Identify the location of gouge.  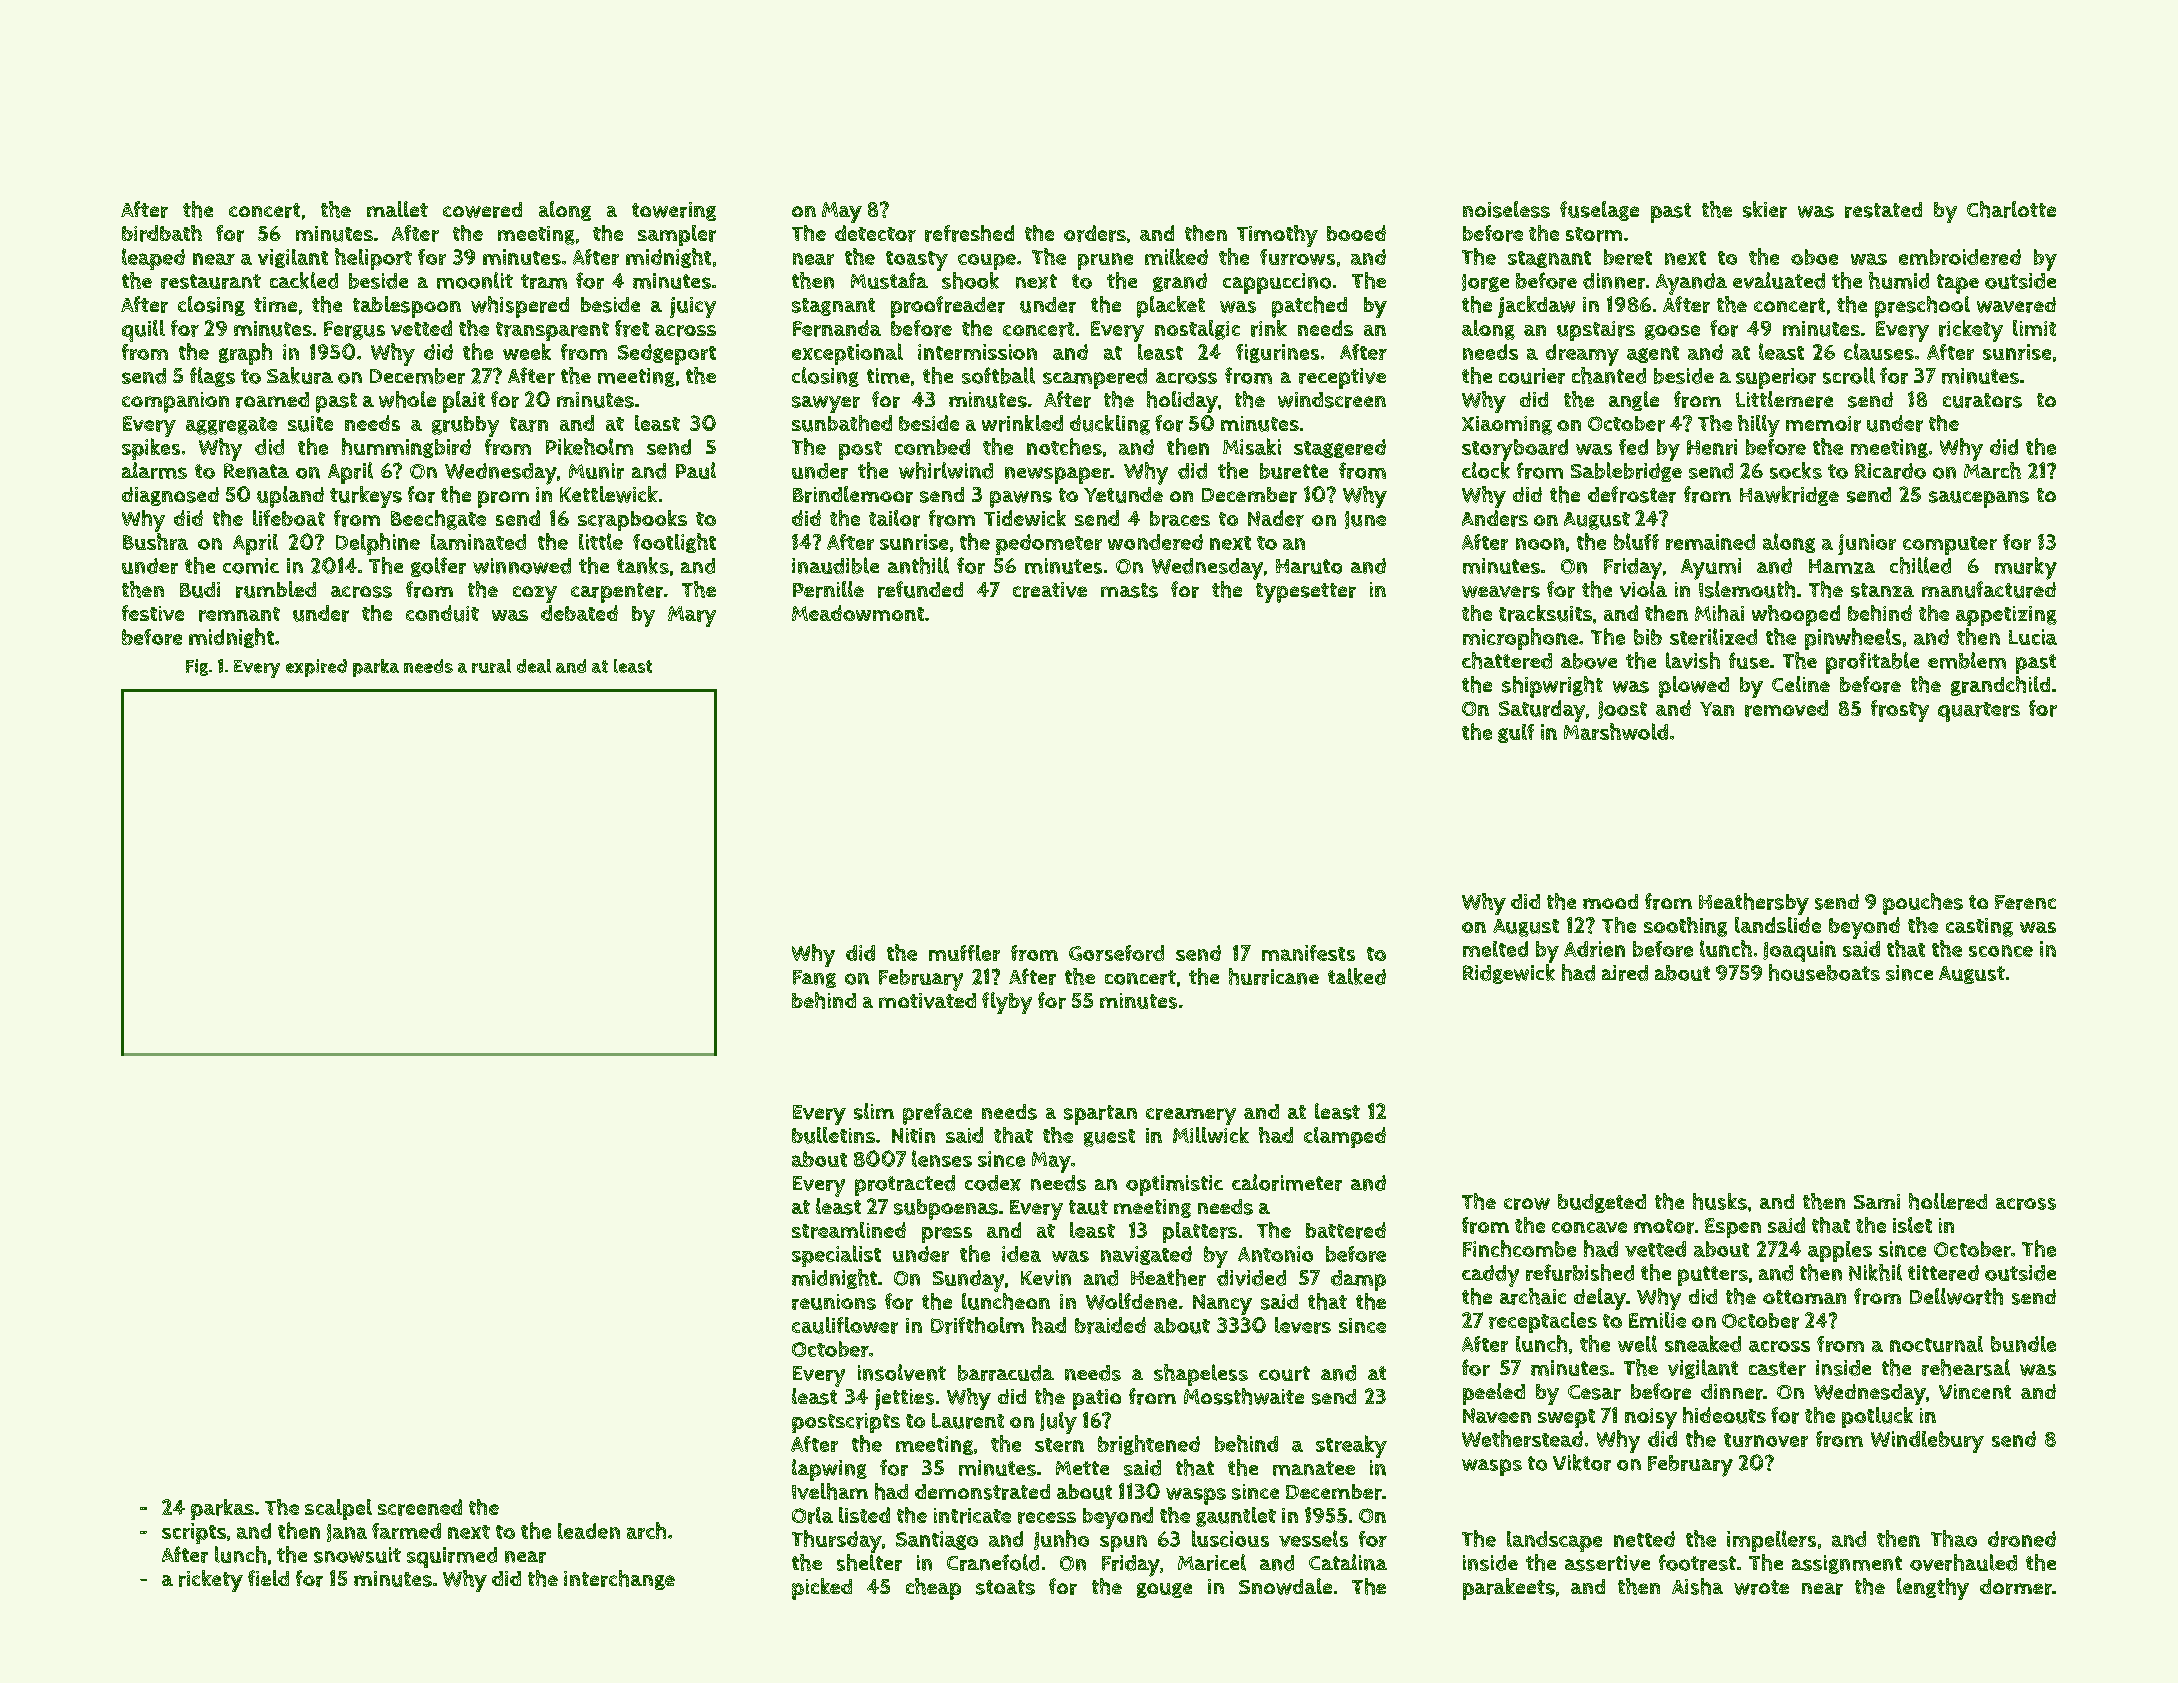
(1164, 1590).
